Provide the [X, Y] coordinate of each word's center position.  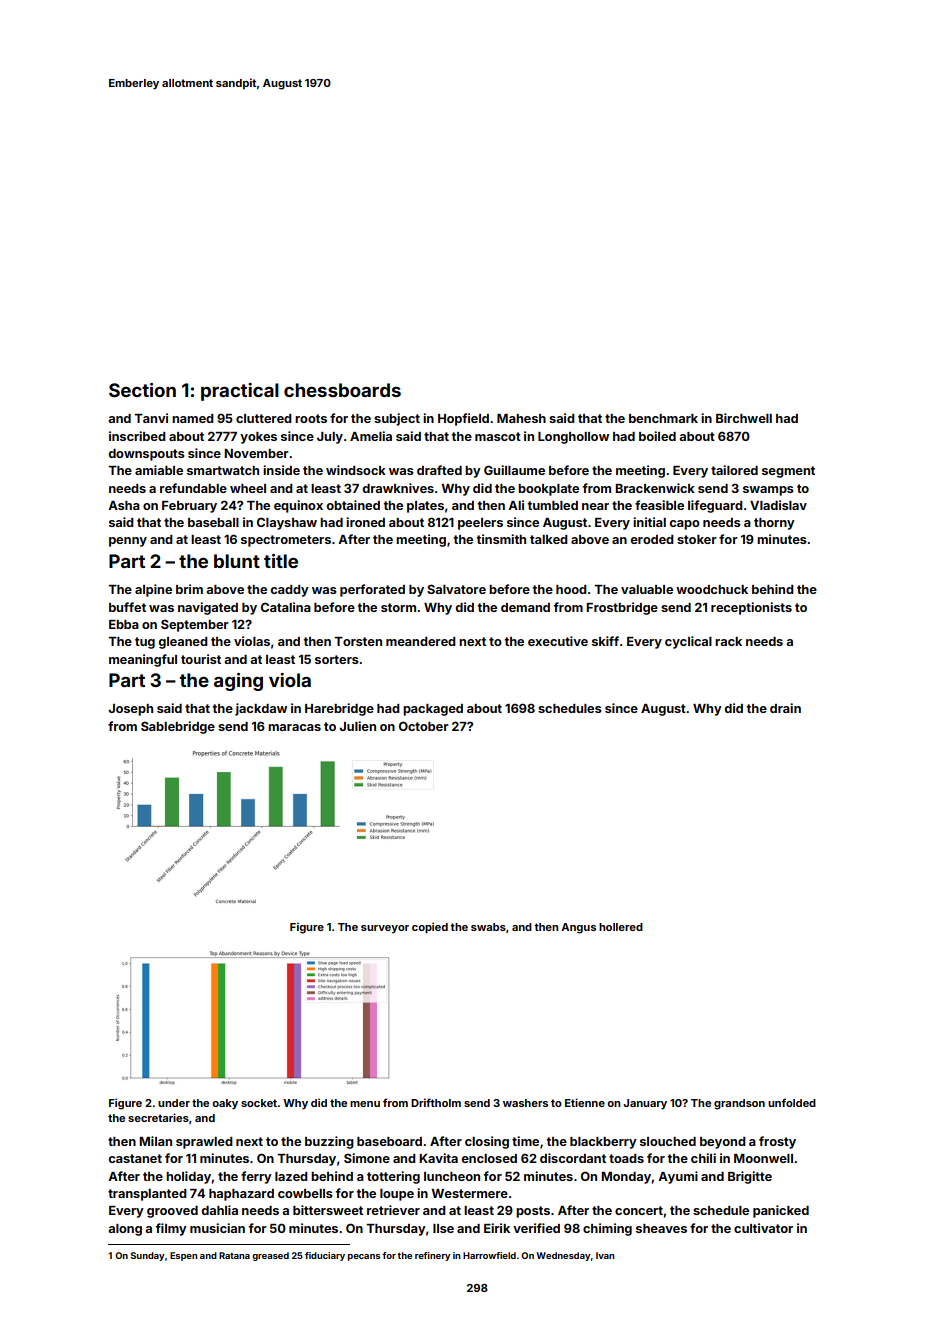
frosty [777, 1142]
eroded [652, 539]
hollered [621, 927]
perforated [372, 590]
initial [649, 522]
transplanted [147, 1195]
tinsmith [501, 539]
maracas [294, 727]
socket [259, 1103]
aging [238, 682]
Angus [578, 928]
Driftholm [436, 1102]
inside [281, 470]
